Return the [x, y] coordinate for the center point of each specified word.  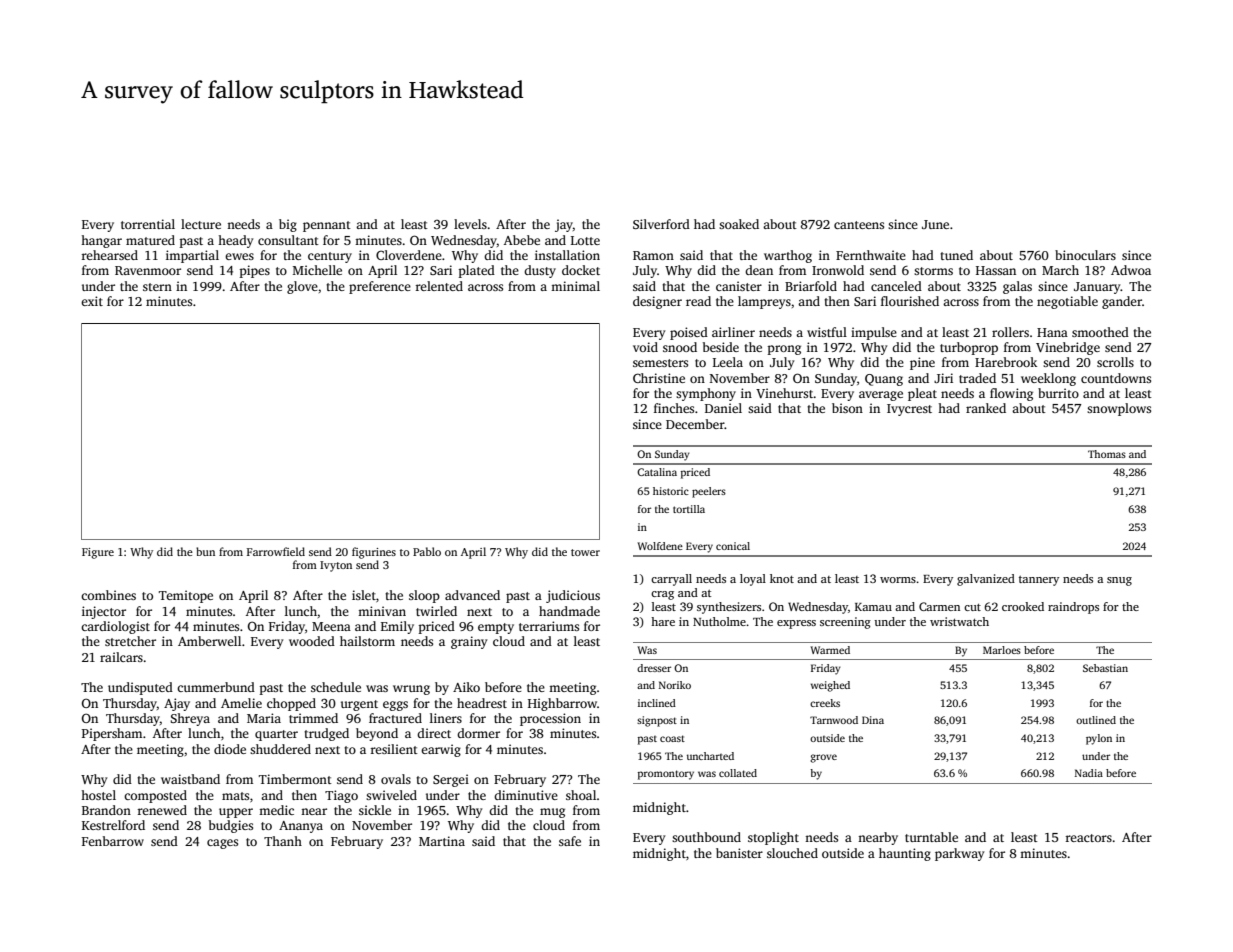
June [935, 224]
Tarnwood [834, 720]
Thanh [283, 841]
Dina [873, 720]
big [288, 225]
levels [470, 224]
